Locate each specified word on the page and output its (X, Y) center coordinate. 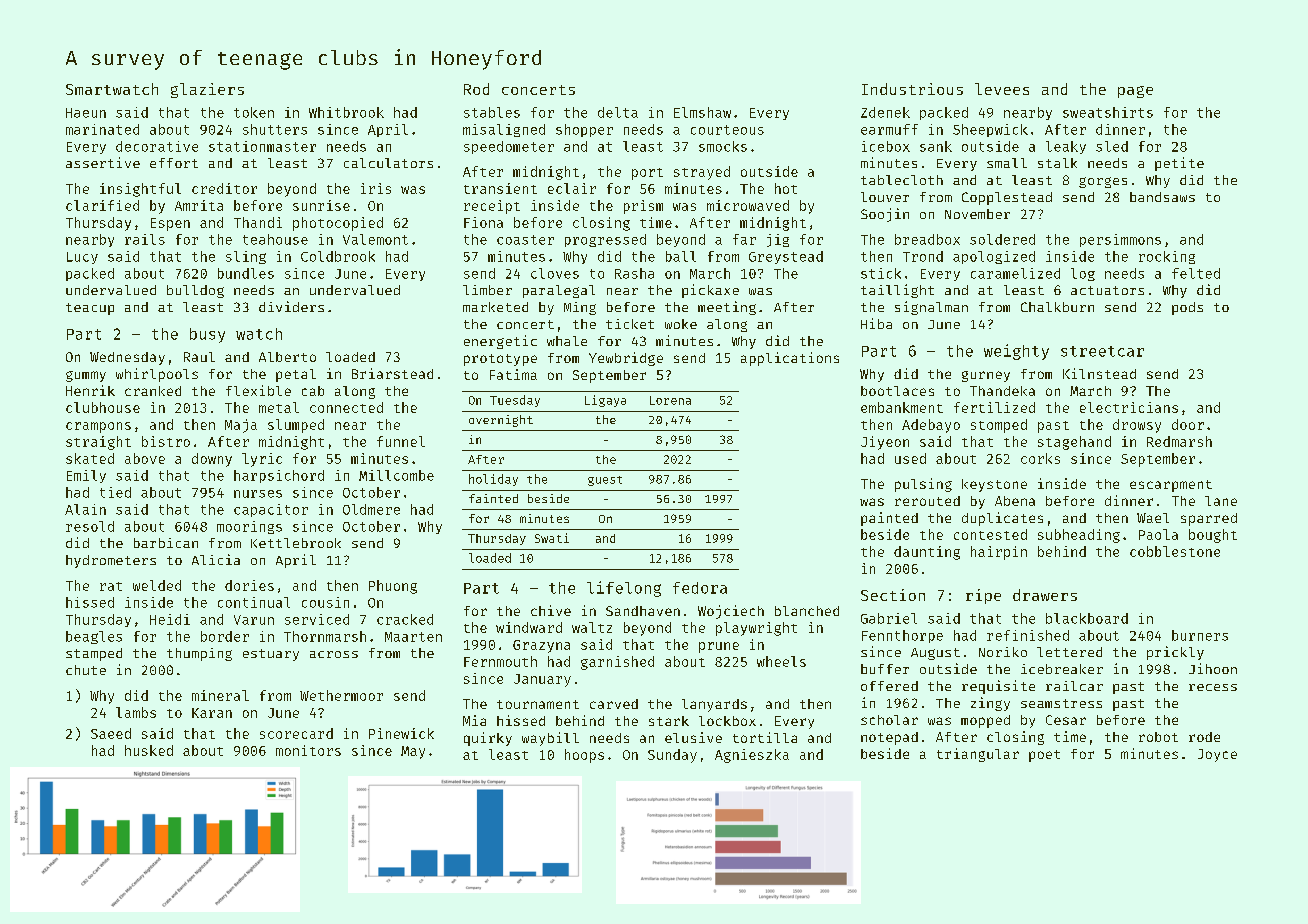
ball (681, 256)
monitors (308, 750)
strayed (702, 173)
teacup (90, 309)
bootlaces (897, 391)
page (1135, 92)
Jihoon (1213, 668)
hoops (584, 756)
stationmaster (262, 146)
